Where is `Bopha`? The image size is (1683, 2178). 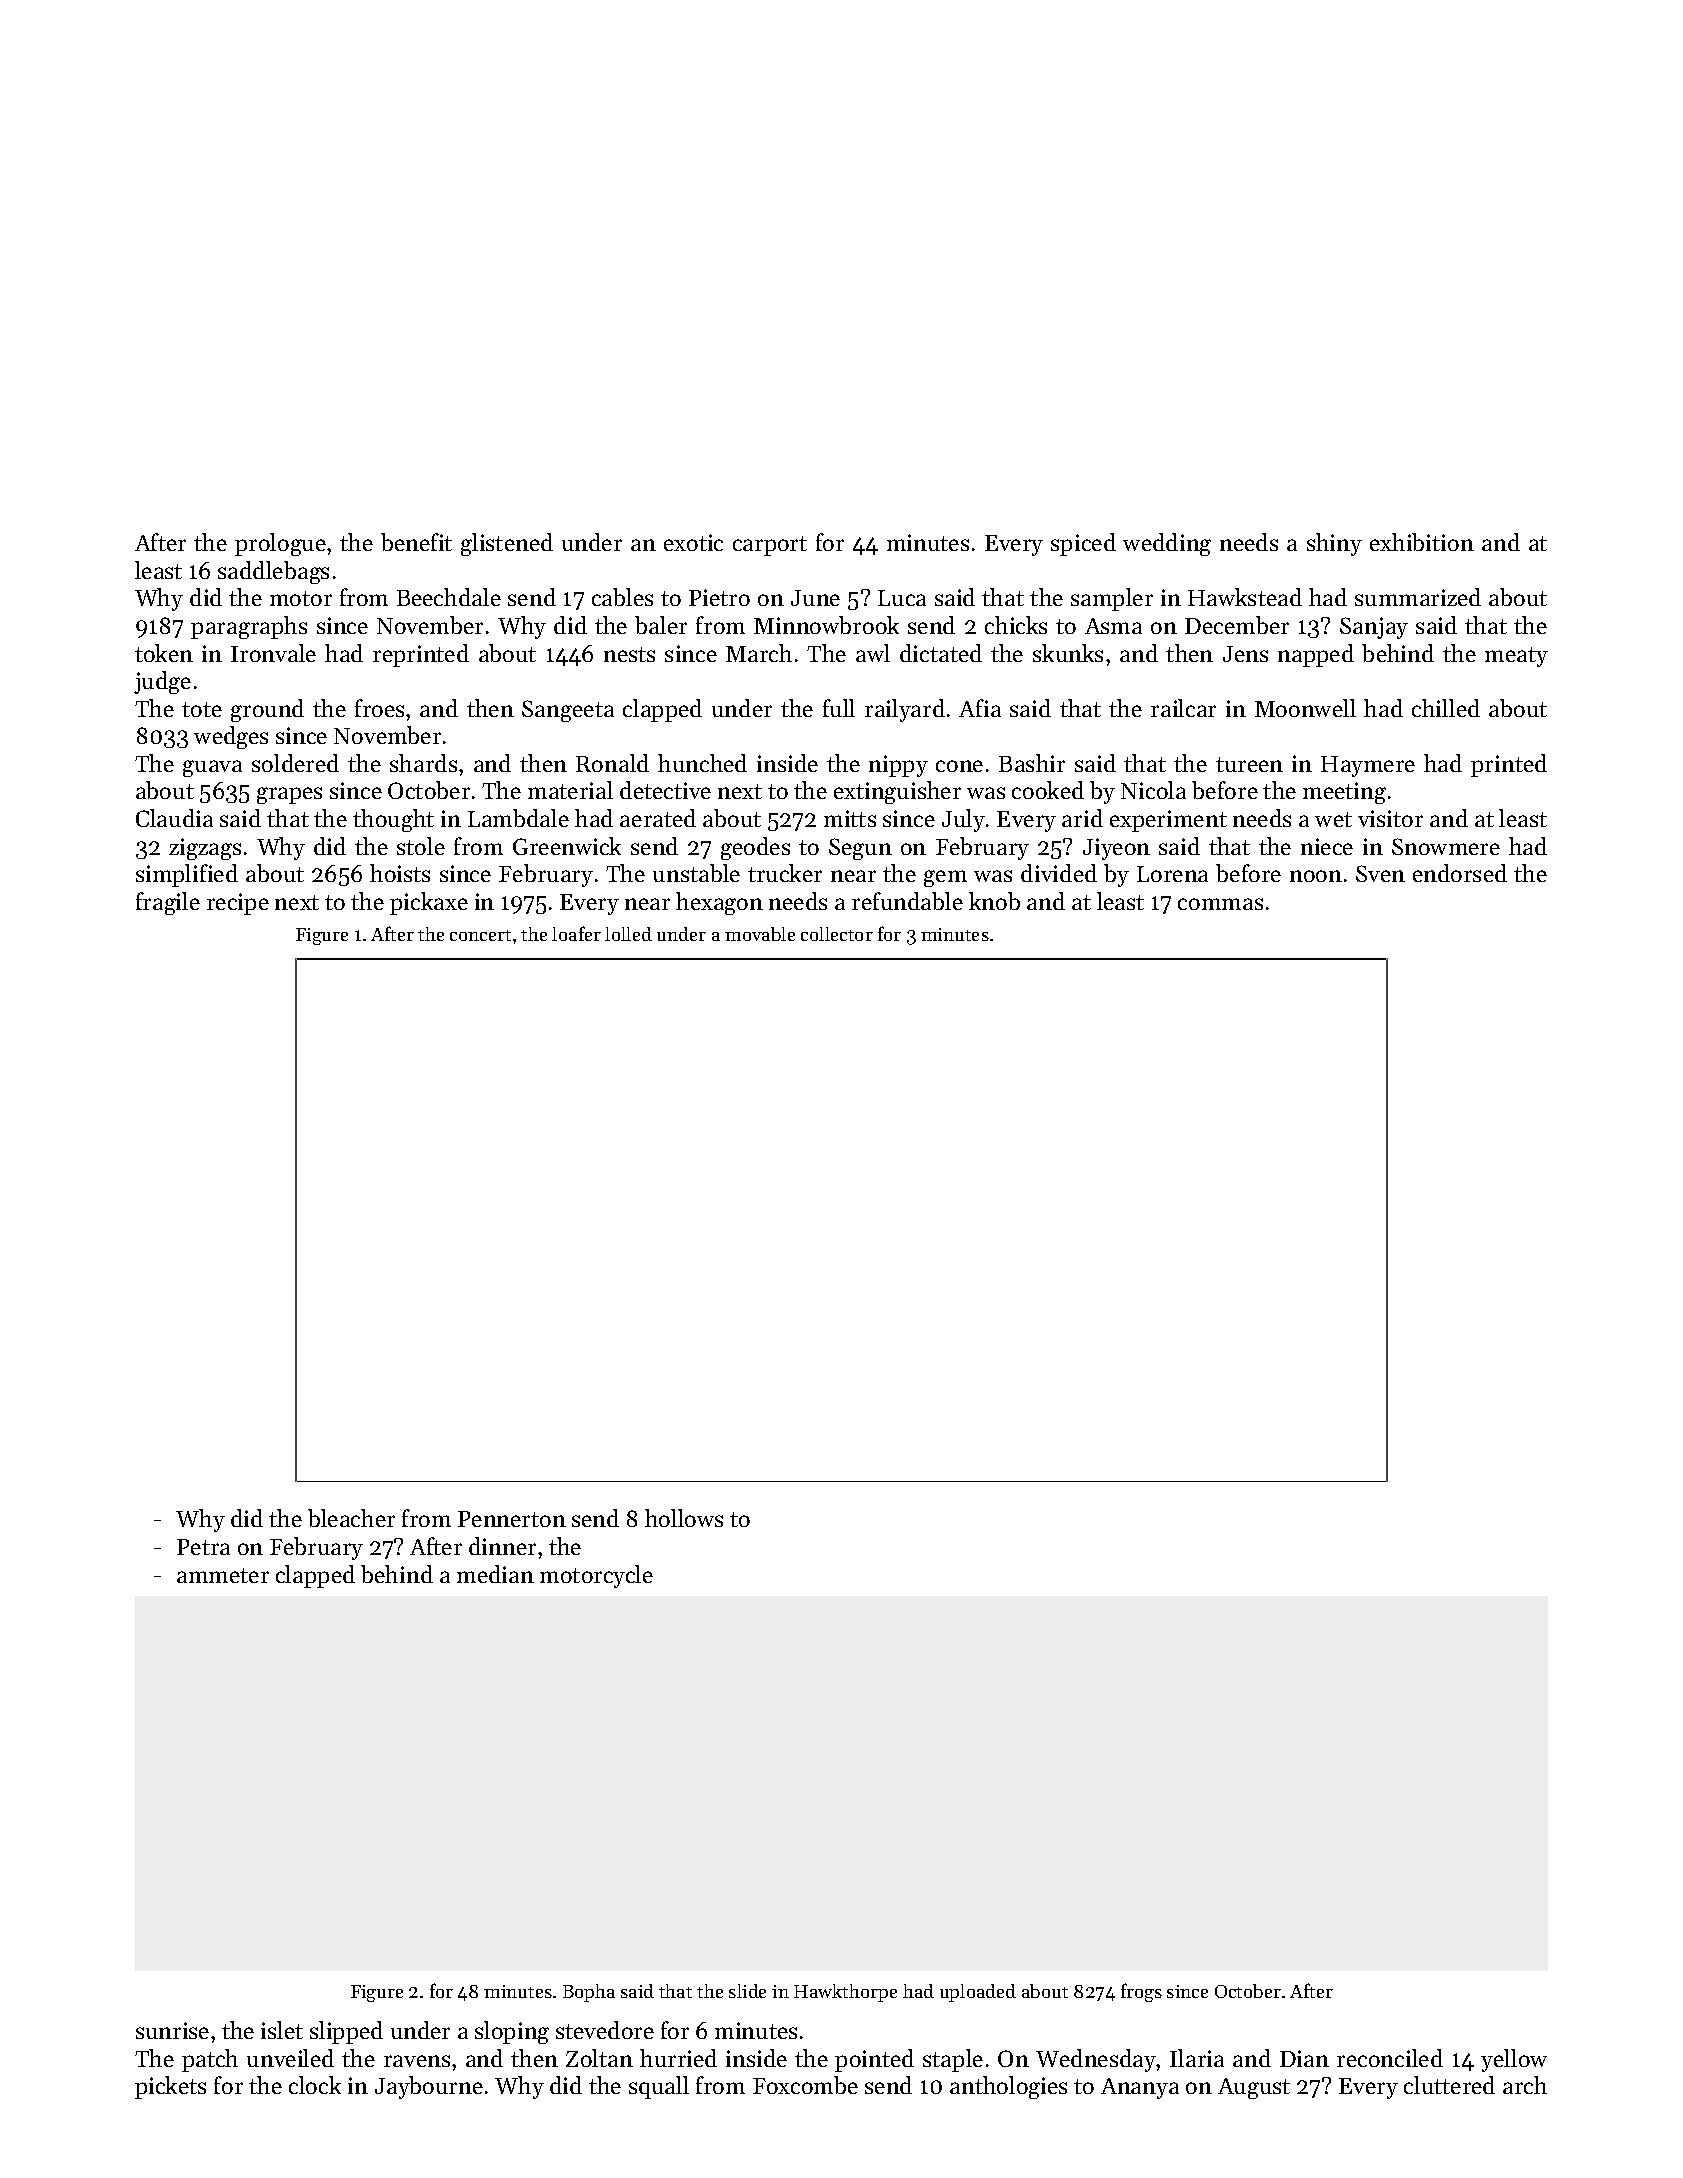
Bopha is located at coordinates (589, 1993).
